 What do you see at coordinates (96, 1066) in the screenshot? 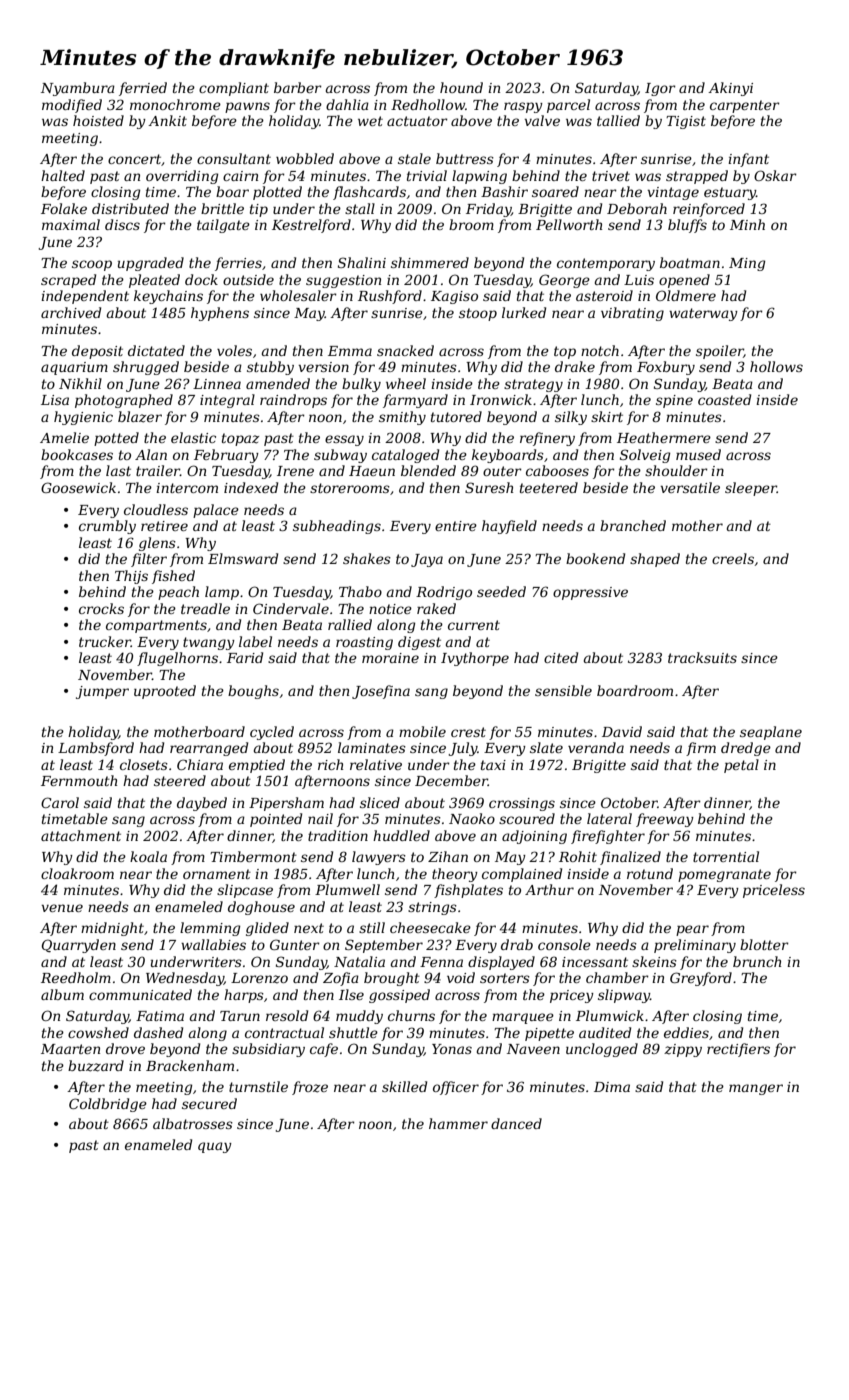
I see `buzzard` at bounding box center [96, 1066].
